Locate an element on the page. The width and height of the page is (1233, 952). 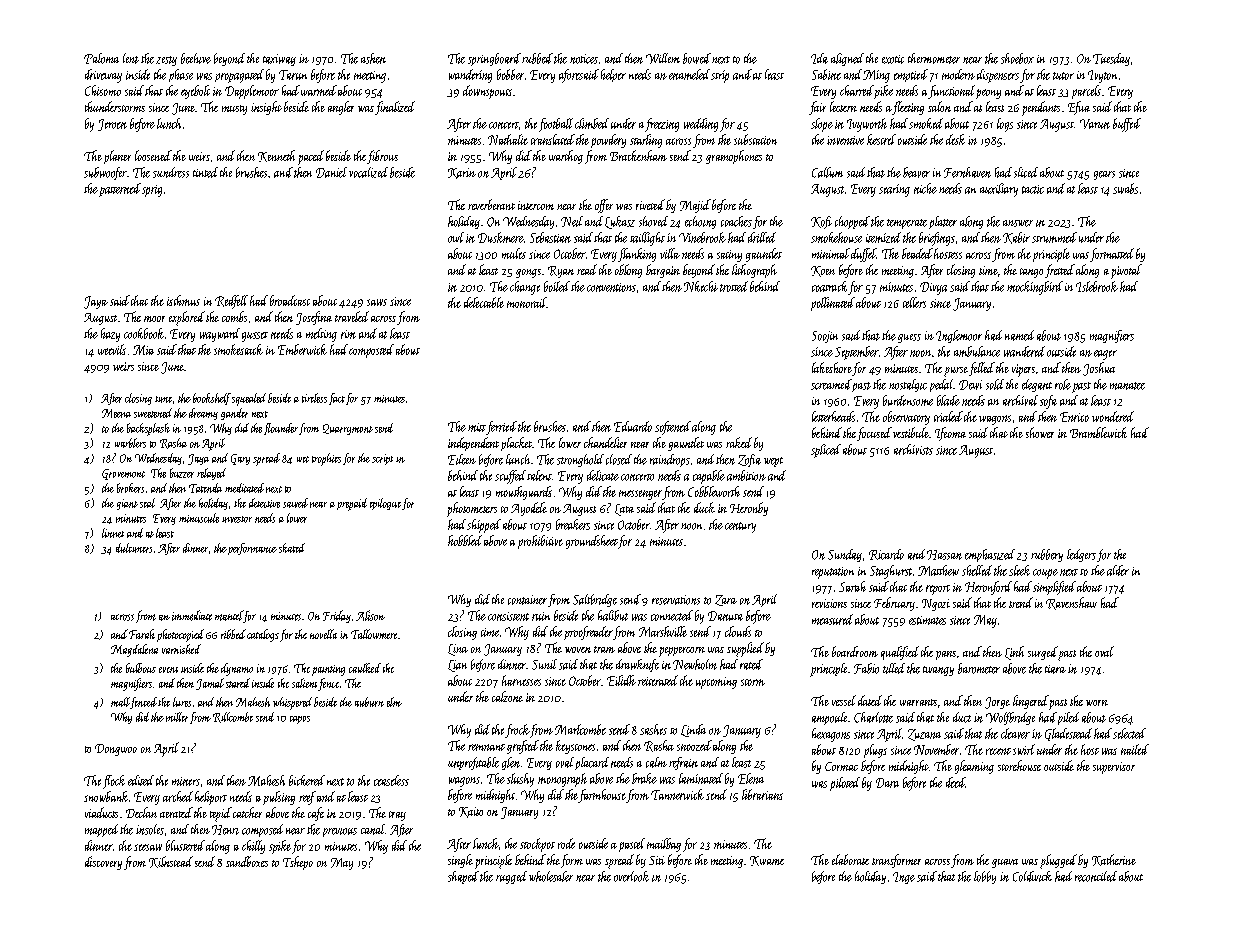
Koen is located at coordinates (823, 271).
